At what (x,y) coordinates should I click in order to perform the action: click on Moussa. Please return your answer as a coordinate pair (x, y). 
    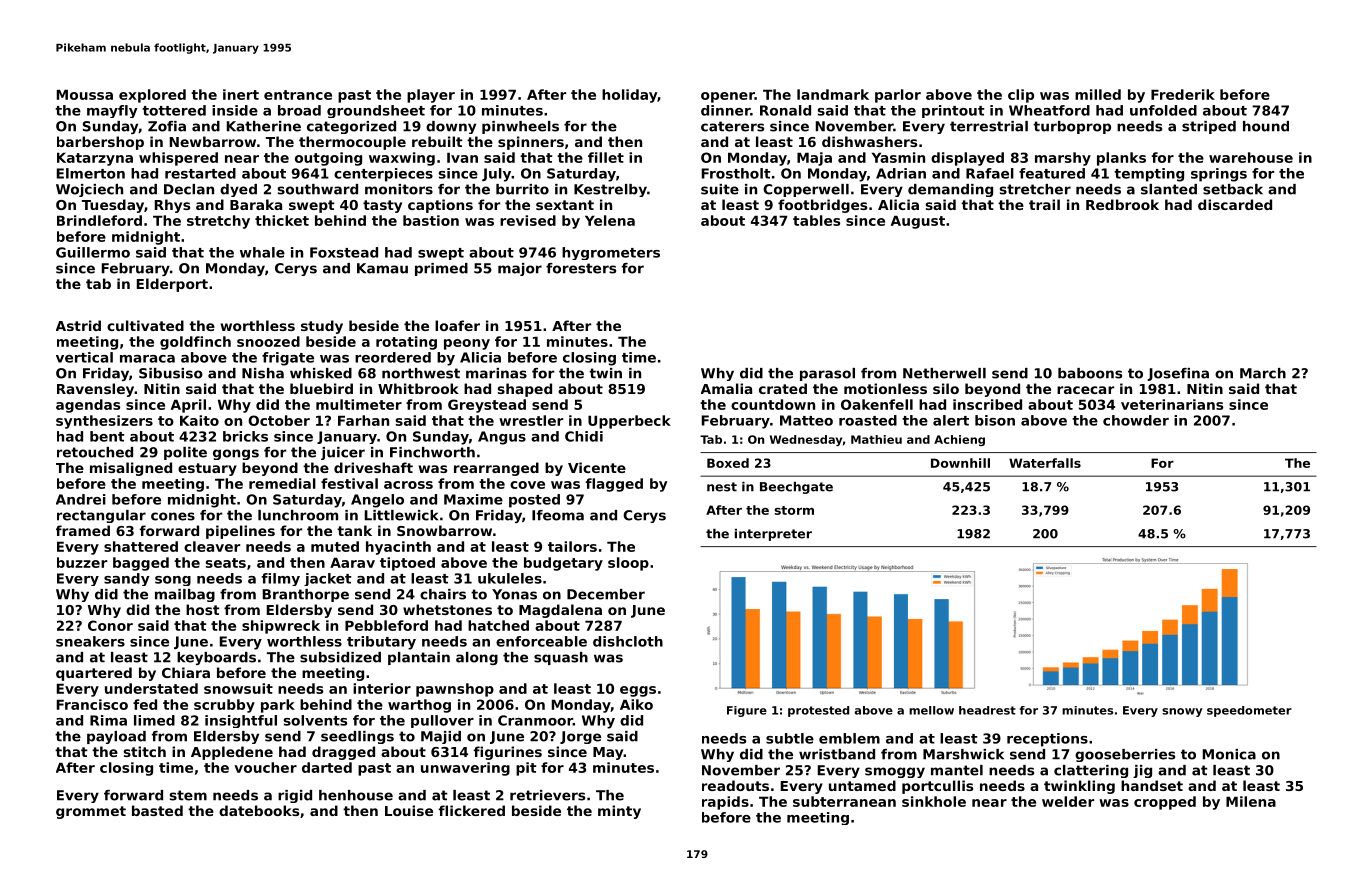
    Looking at the image, I should click on (85, 94).
